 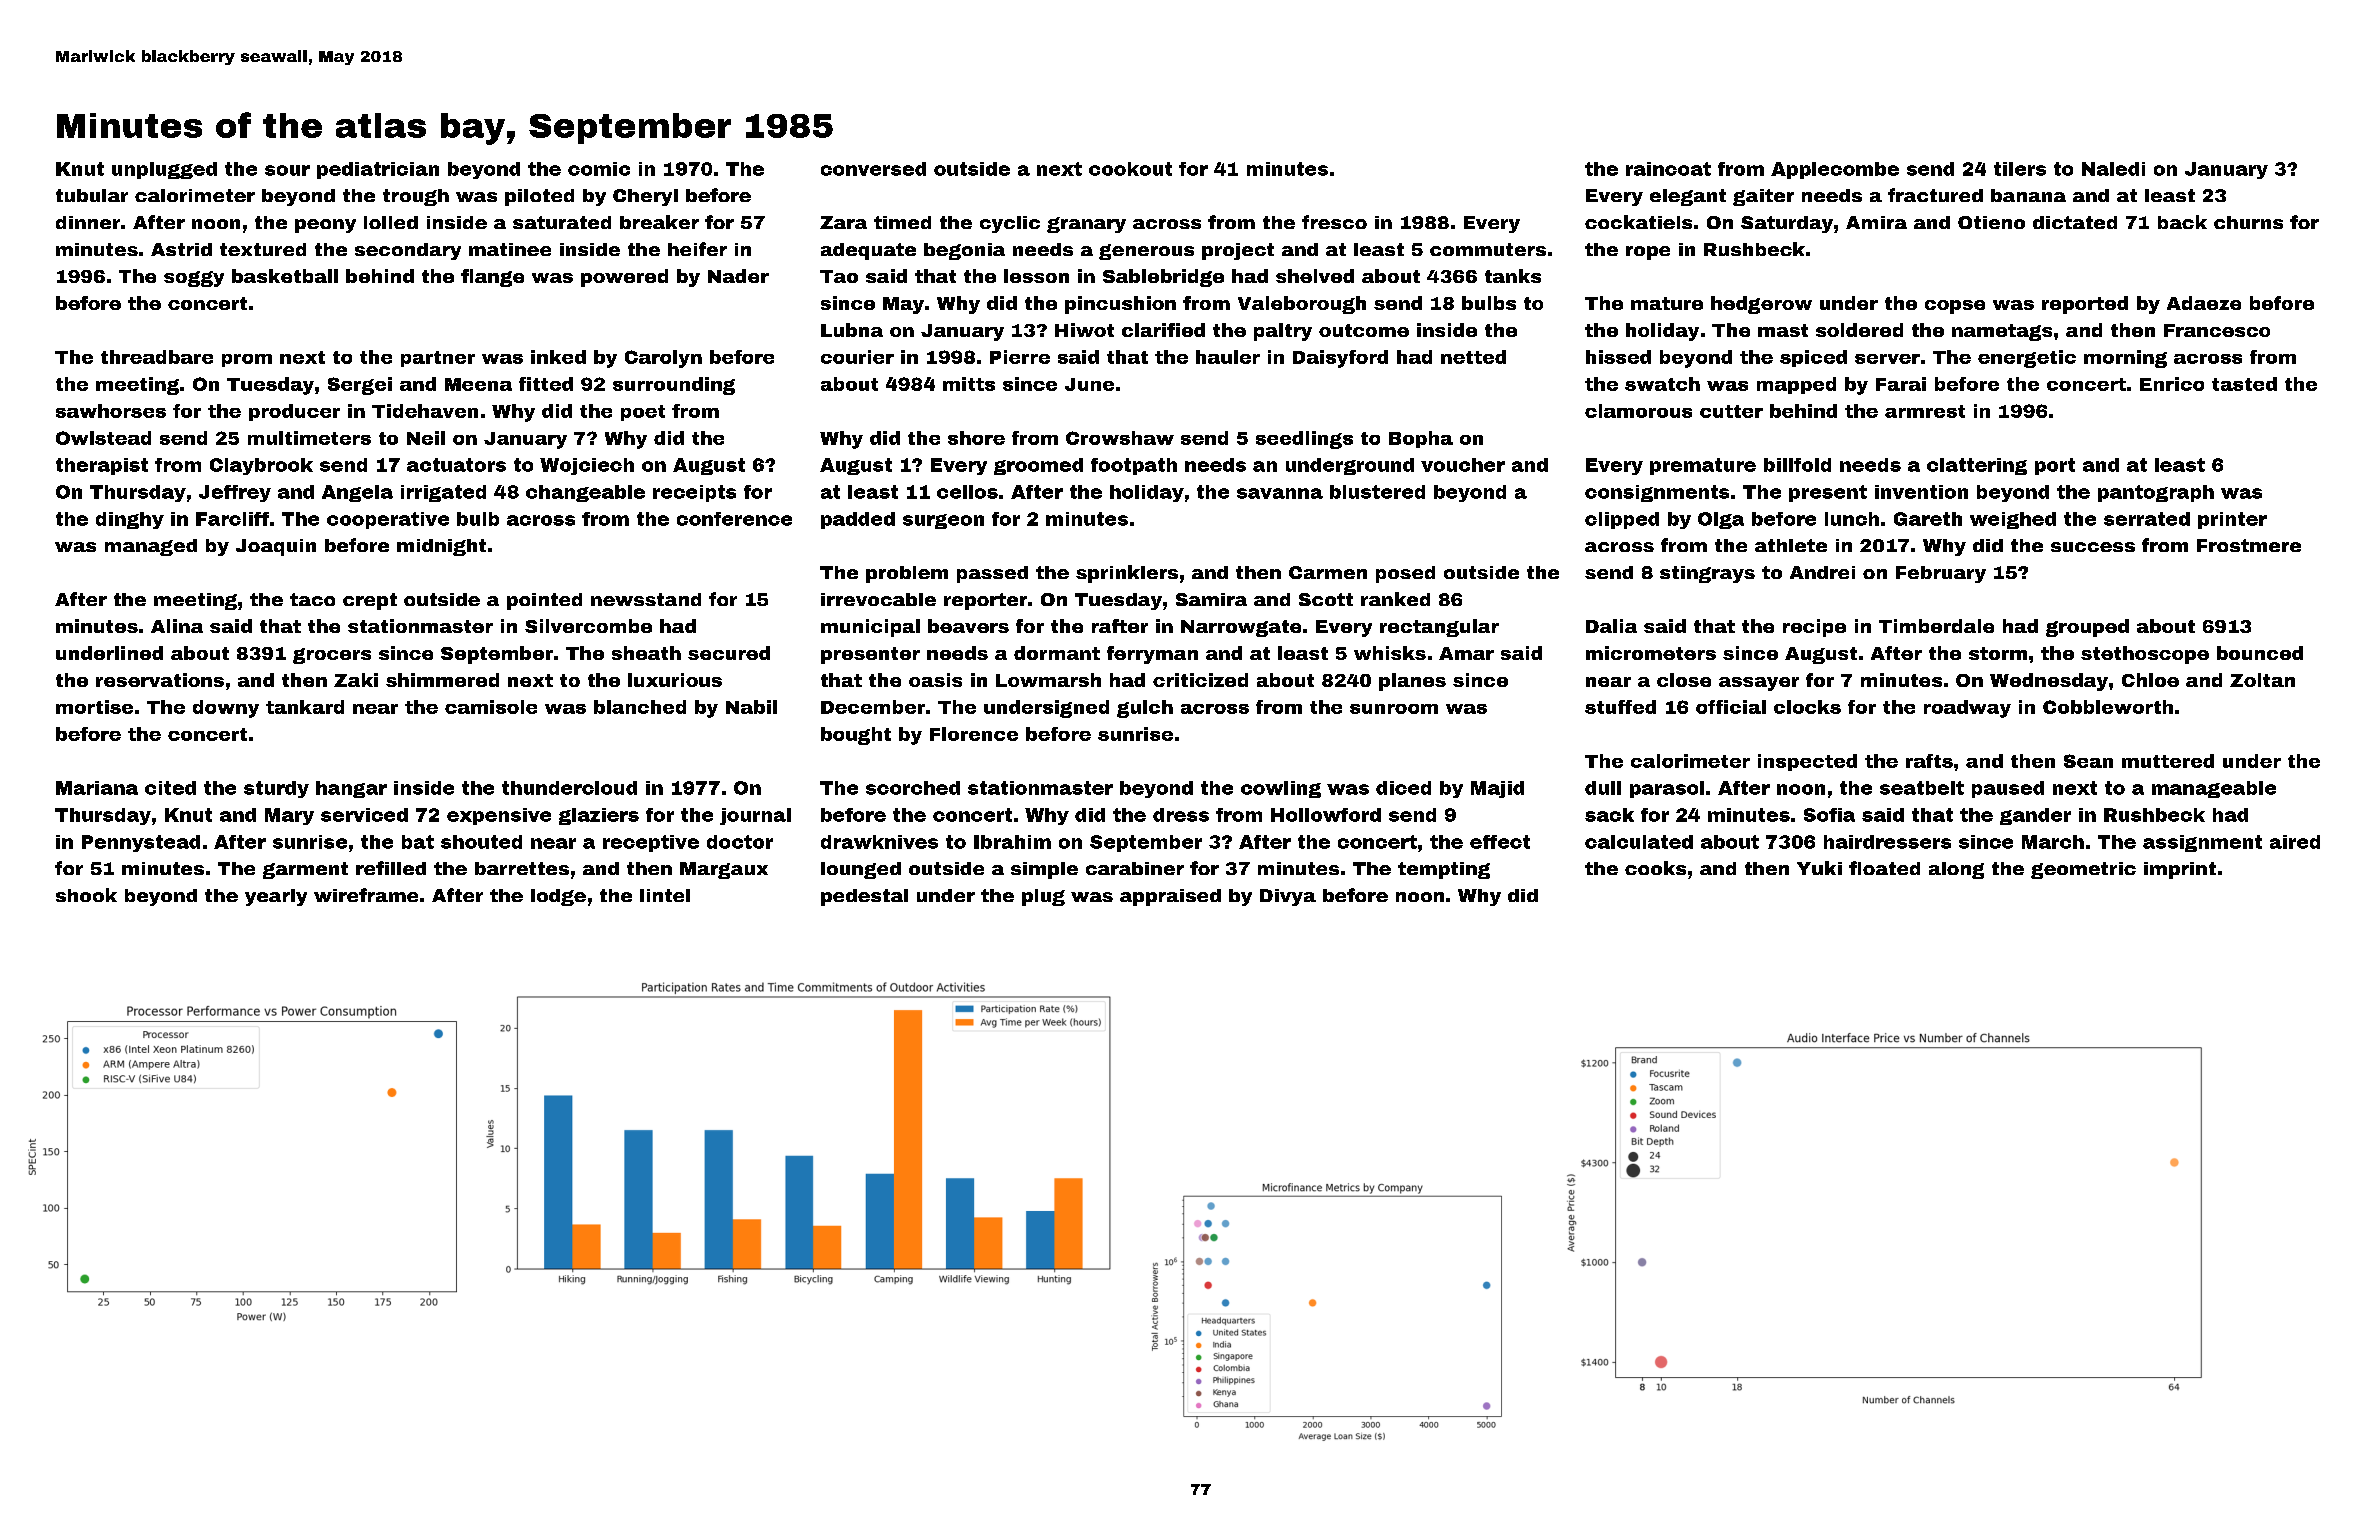 I want to click on imprint, so click(x=2180, y=870).
